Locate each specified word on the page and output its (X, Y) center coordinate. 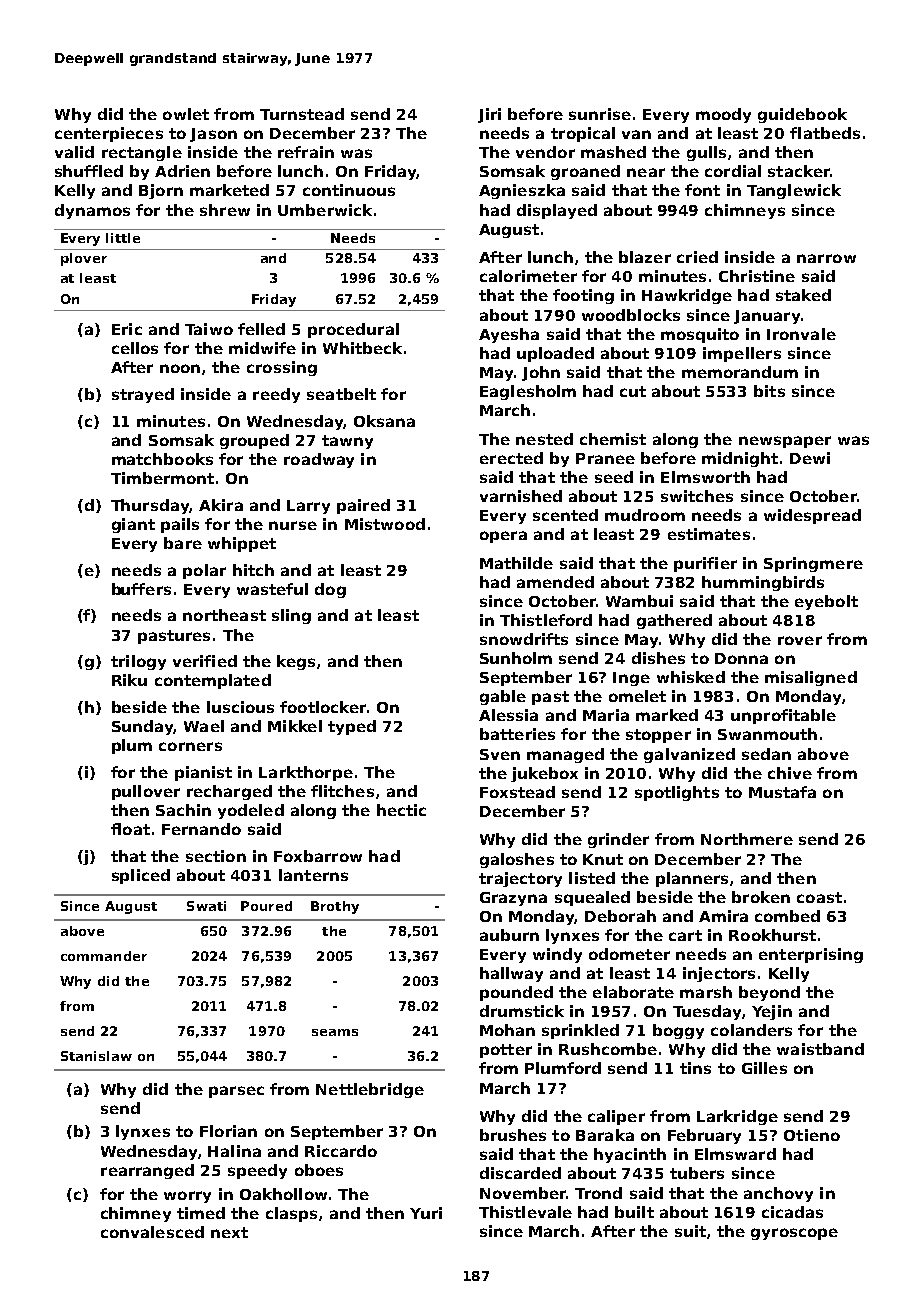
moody (723, 115)
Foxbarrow (318, 856)
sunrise (600, 114)
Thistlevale (525, 1212)
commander (104, 956)
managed (565, 755)
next (229, 1232)
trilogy (138, 662)
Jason (213, 135)
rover (800, 640)
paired (363, 506)
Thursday (150, 506)
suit (690, 1231)
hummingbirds (763, 583)
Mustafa (782, 792)
